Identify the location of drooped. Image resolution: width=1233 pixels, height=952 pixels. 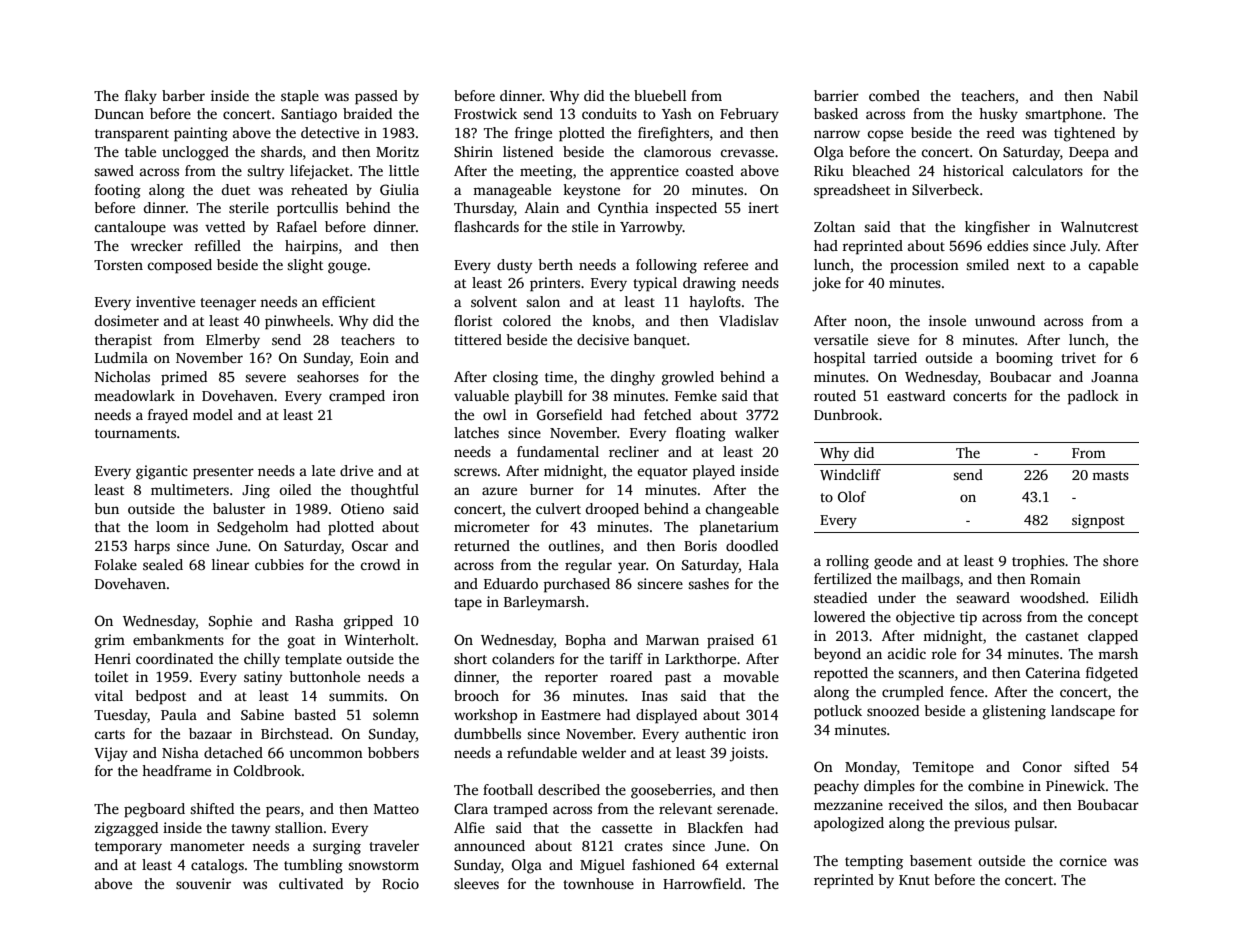
(612, 510).
